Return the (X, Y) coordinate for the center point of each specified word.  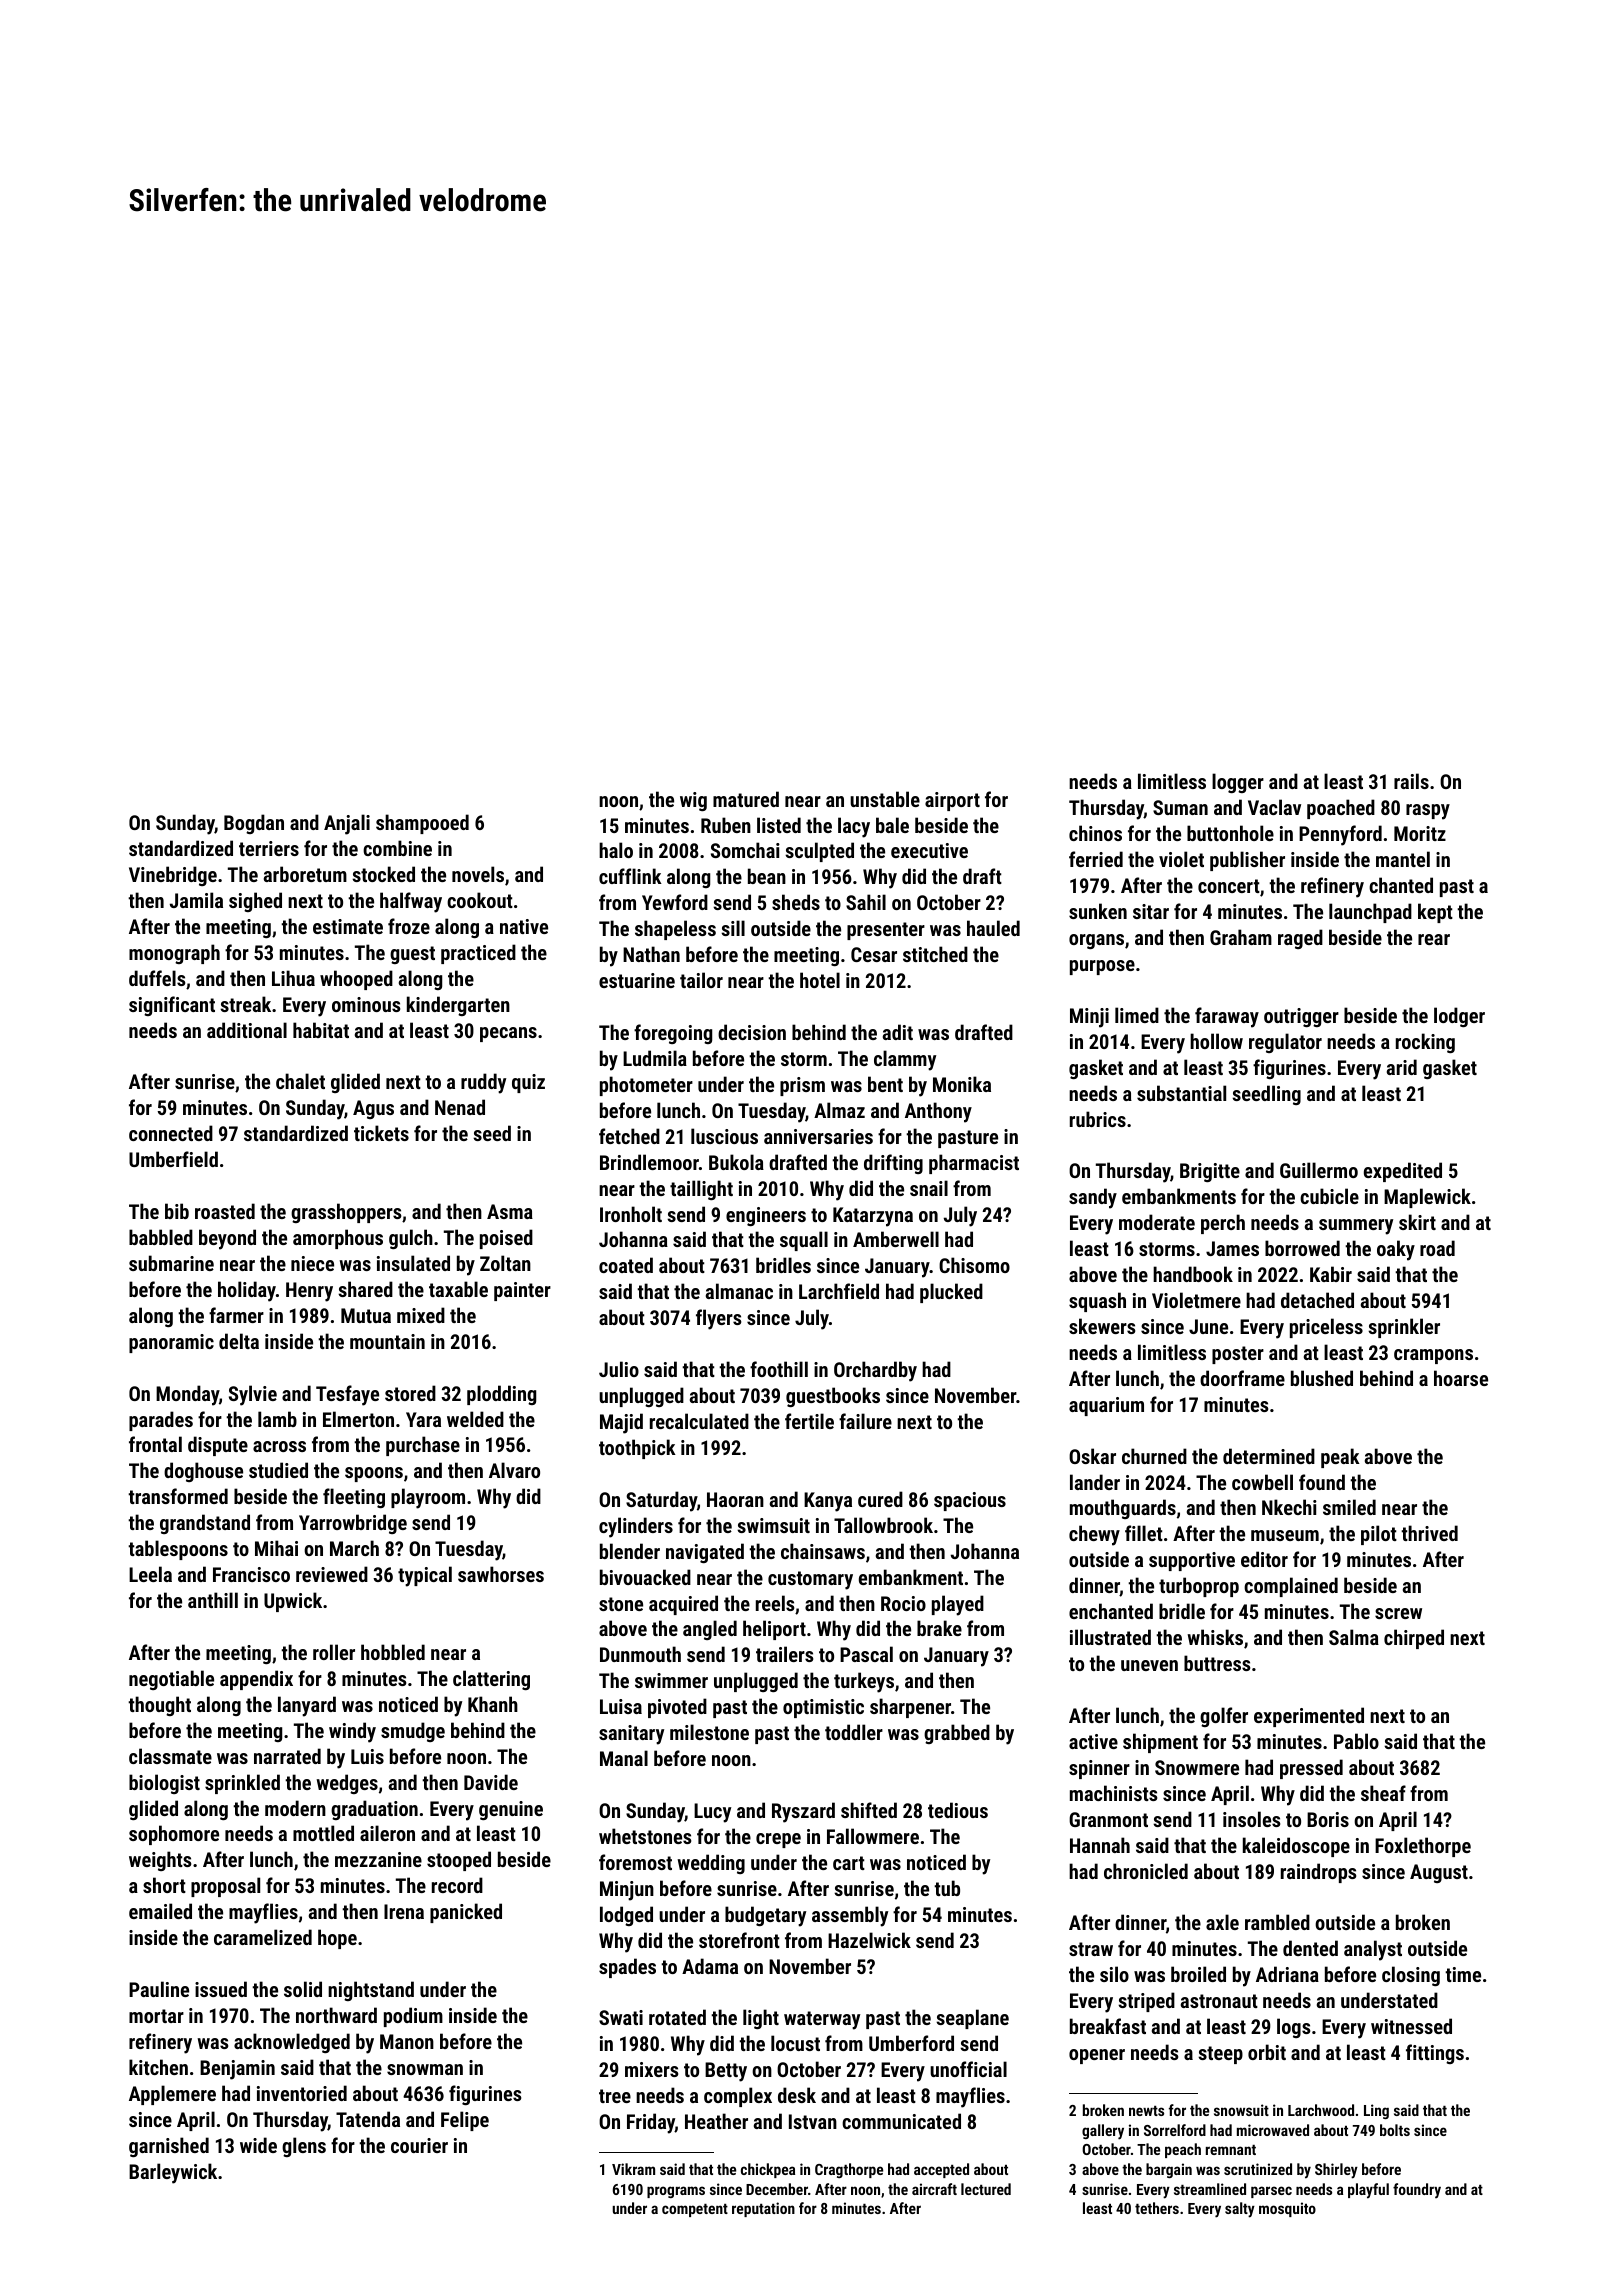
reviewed (332, 1574)
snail (929, 1188)
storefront (739, 1940)
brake (939, 1628)
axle (1222, 1922)
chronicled (1146, 1871)
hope (337, 1939)
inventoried (302, 2093)
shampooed (422, 824)
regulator (1285, 1043)
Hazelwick (869, 1940)
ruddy (483, 1083)
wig (693, 801)
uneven (1149, 1665)
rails (1411, 781)
